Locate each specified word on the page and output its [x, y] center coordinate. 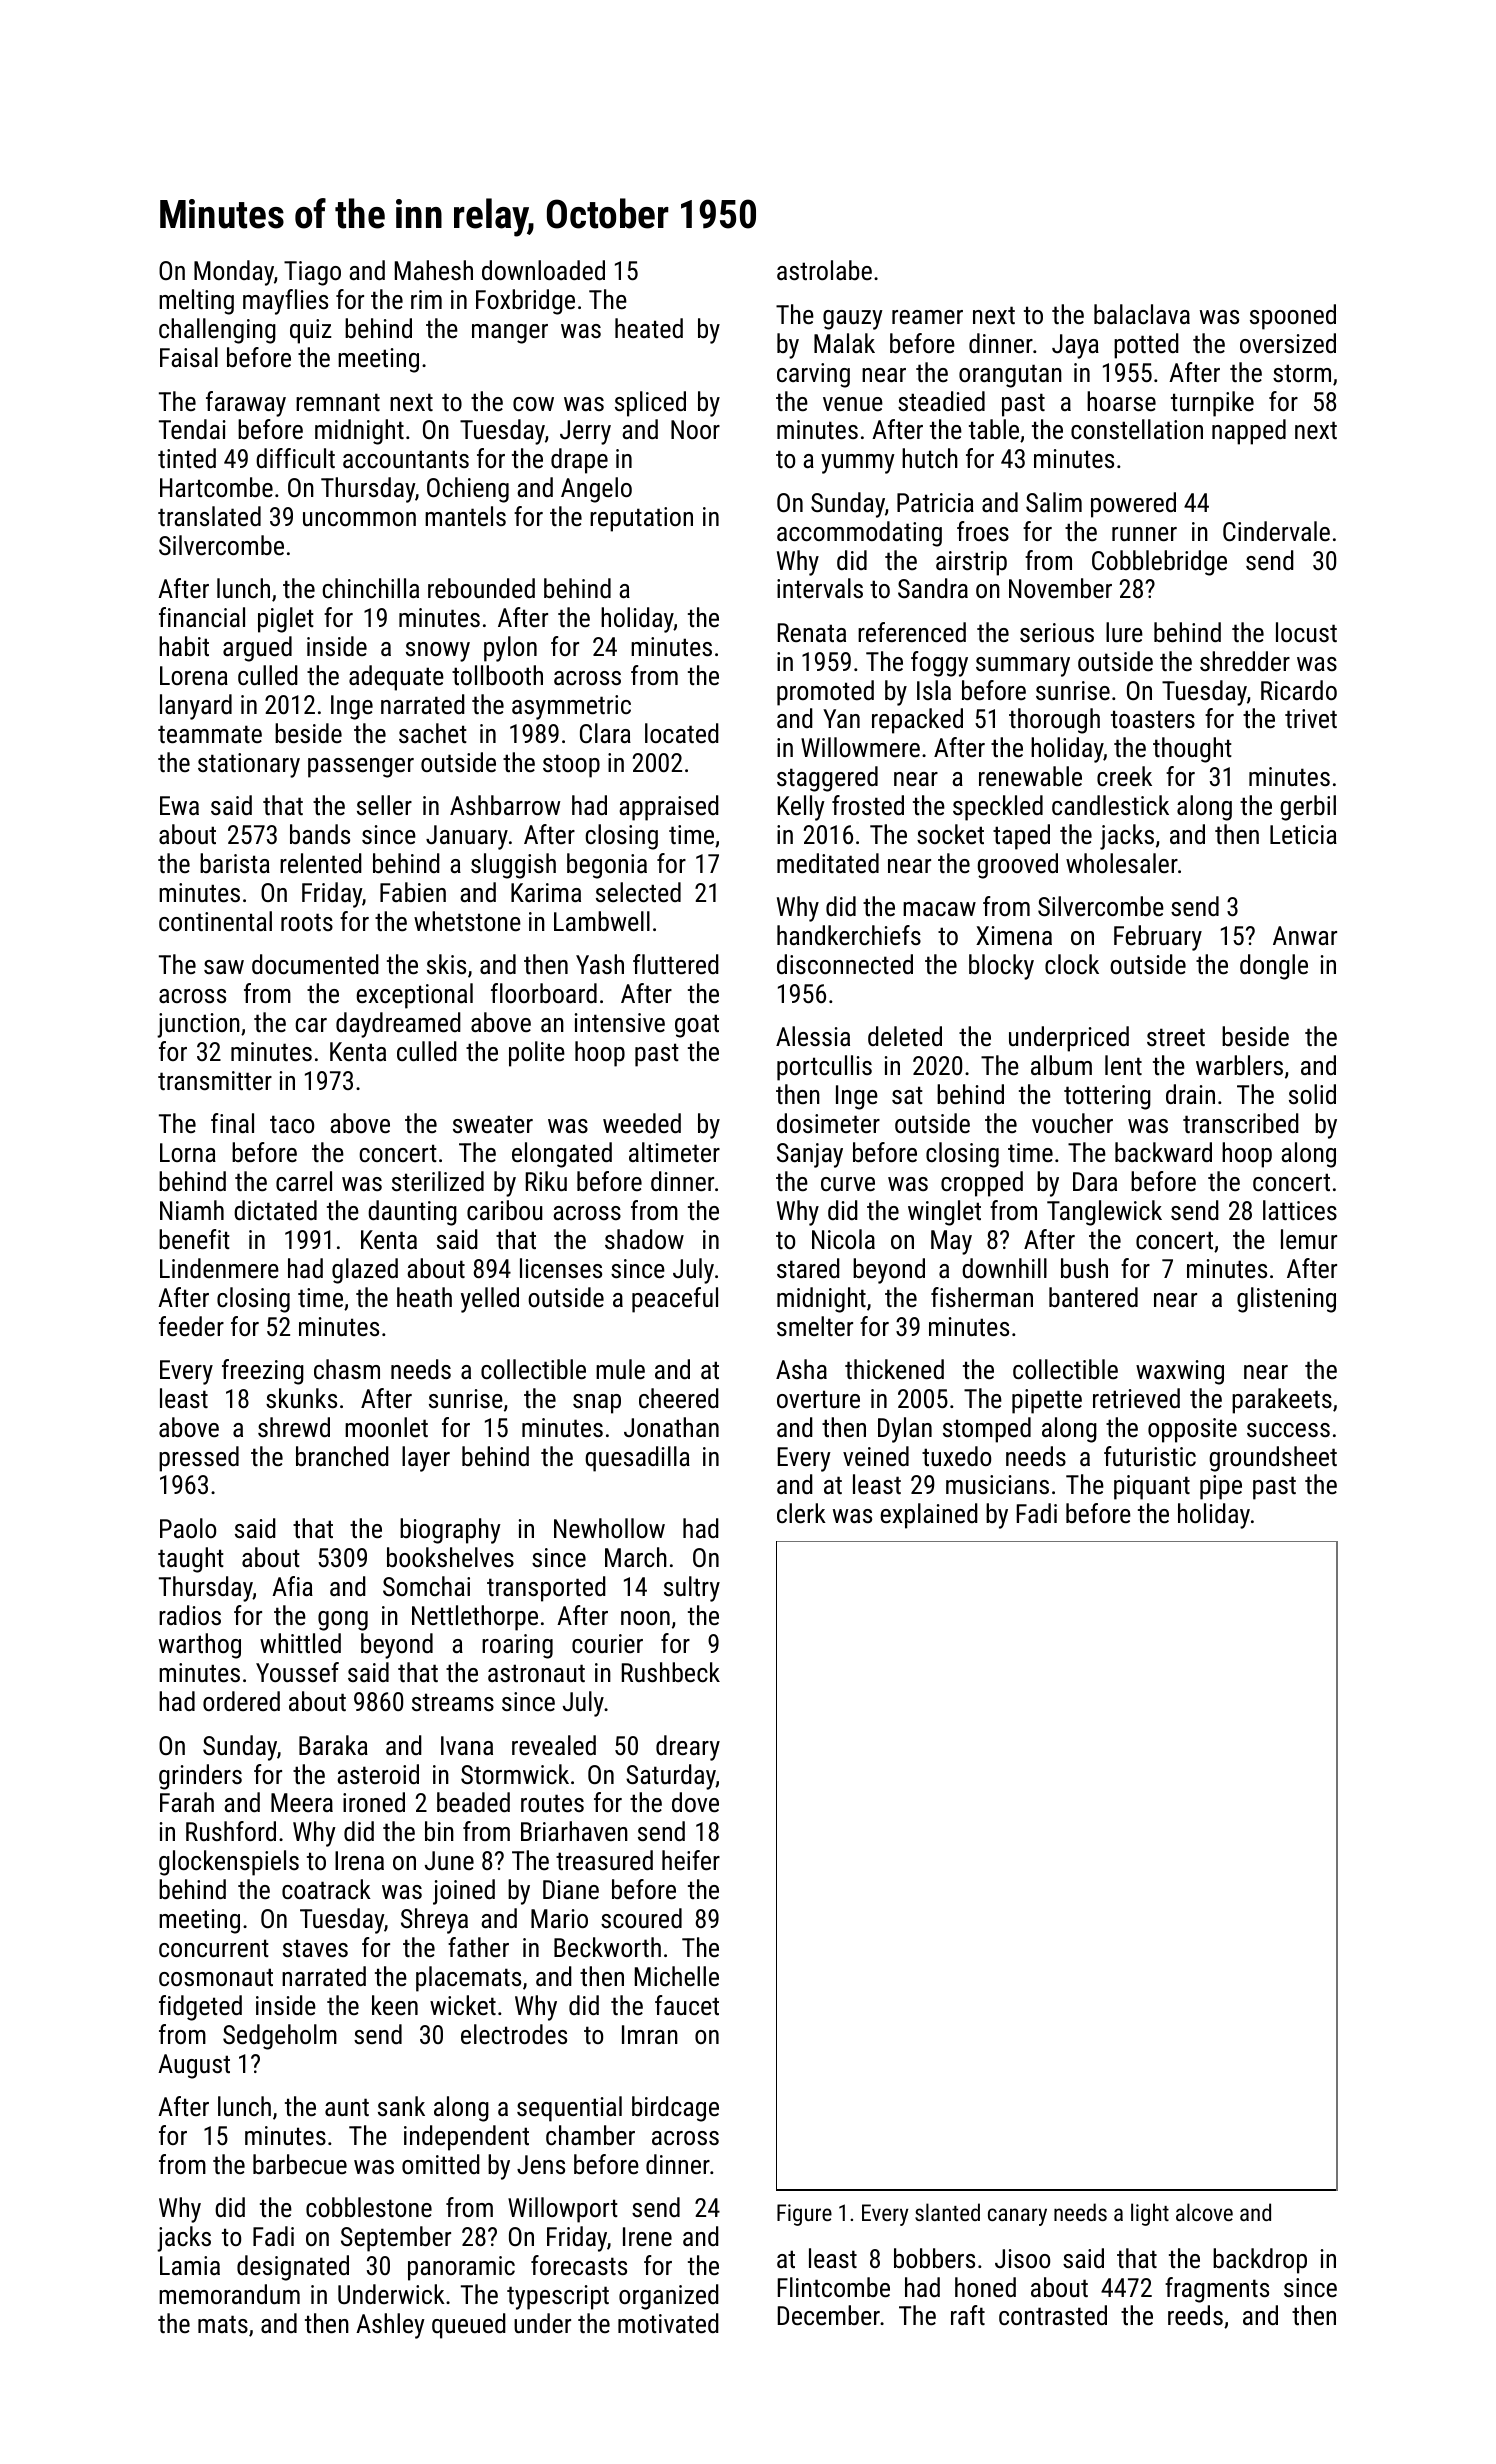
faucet [687, 2005]
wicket [463, 2005]
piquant [1152, 1487]
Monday [234, 273]
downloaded [543, 270]
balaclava [1142, 314]
